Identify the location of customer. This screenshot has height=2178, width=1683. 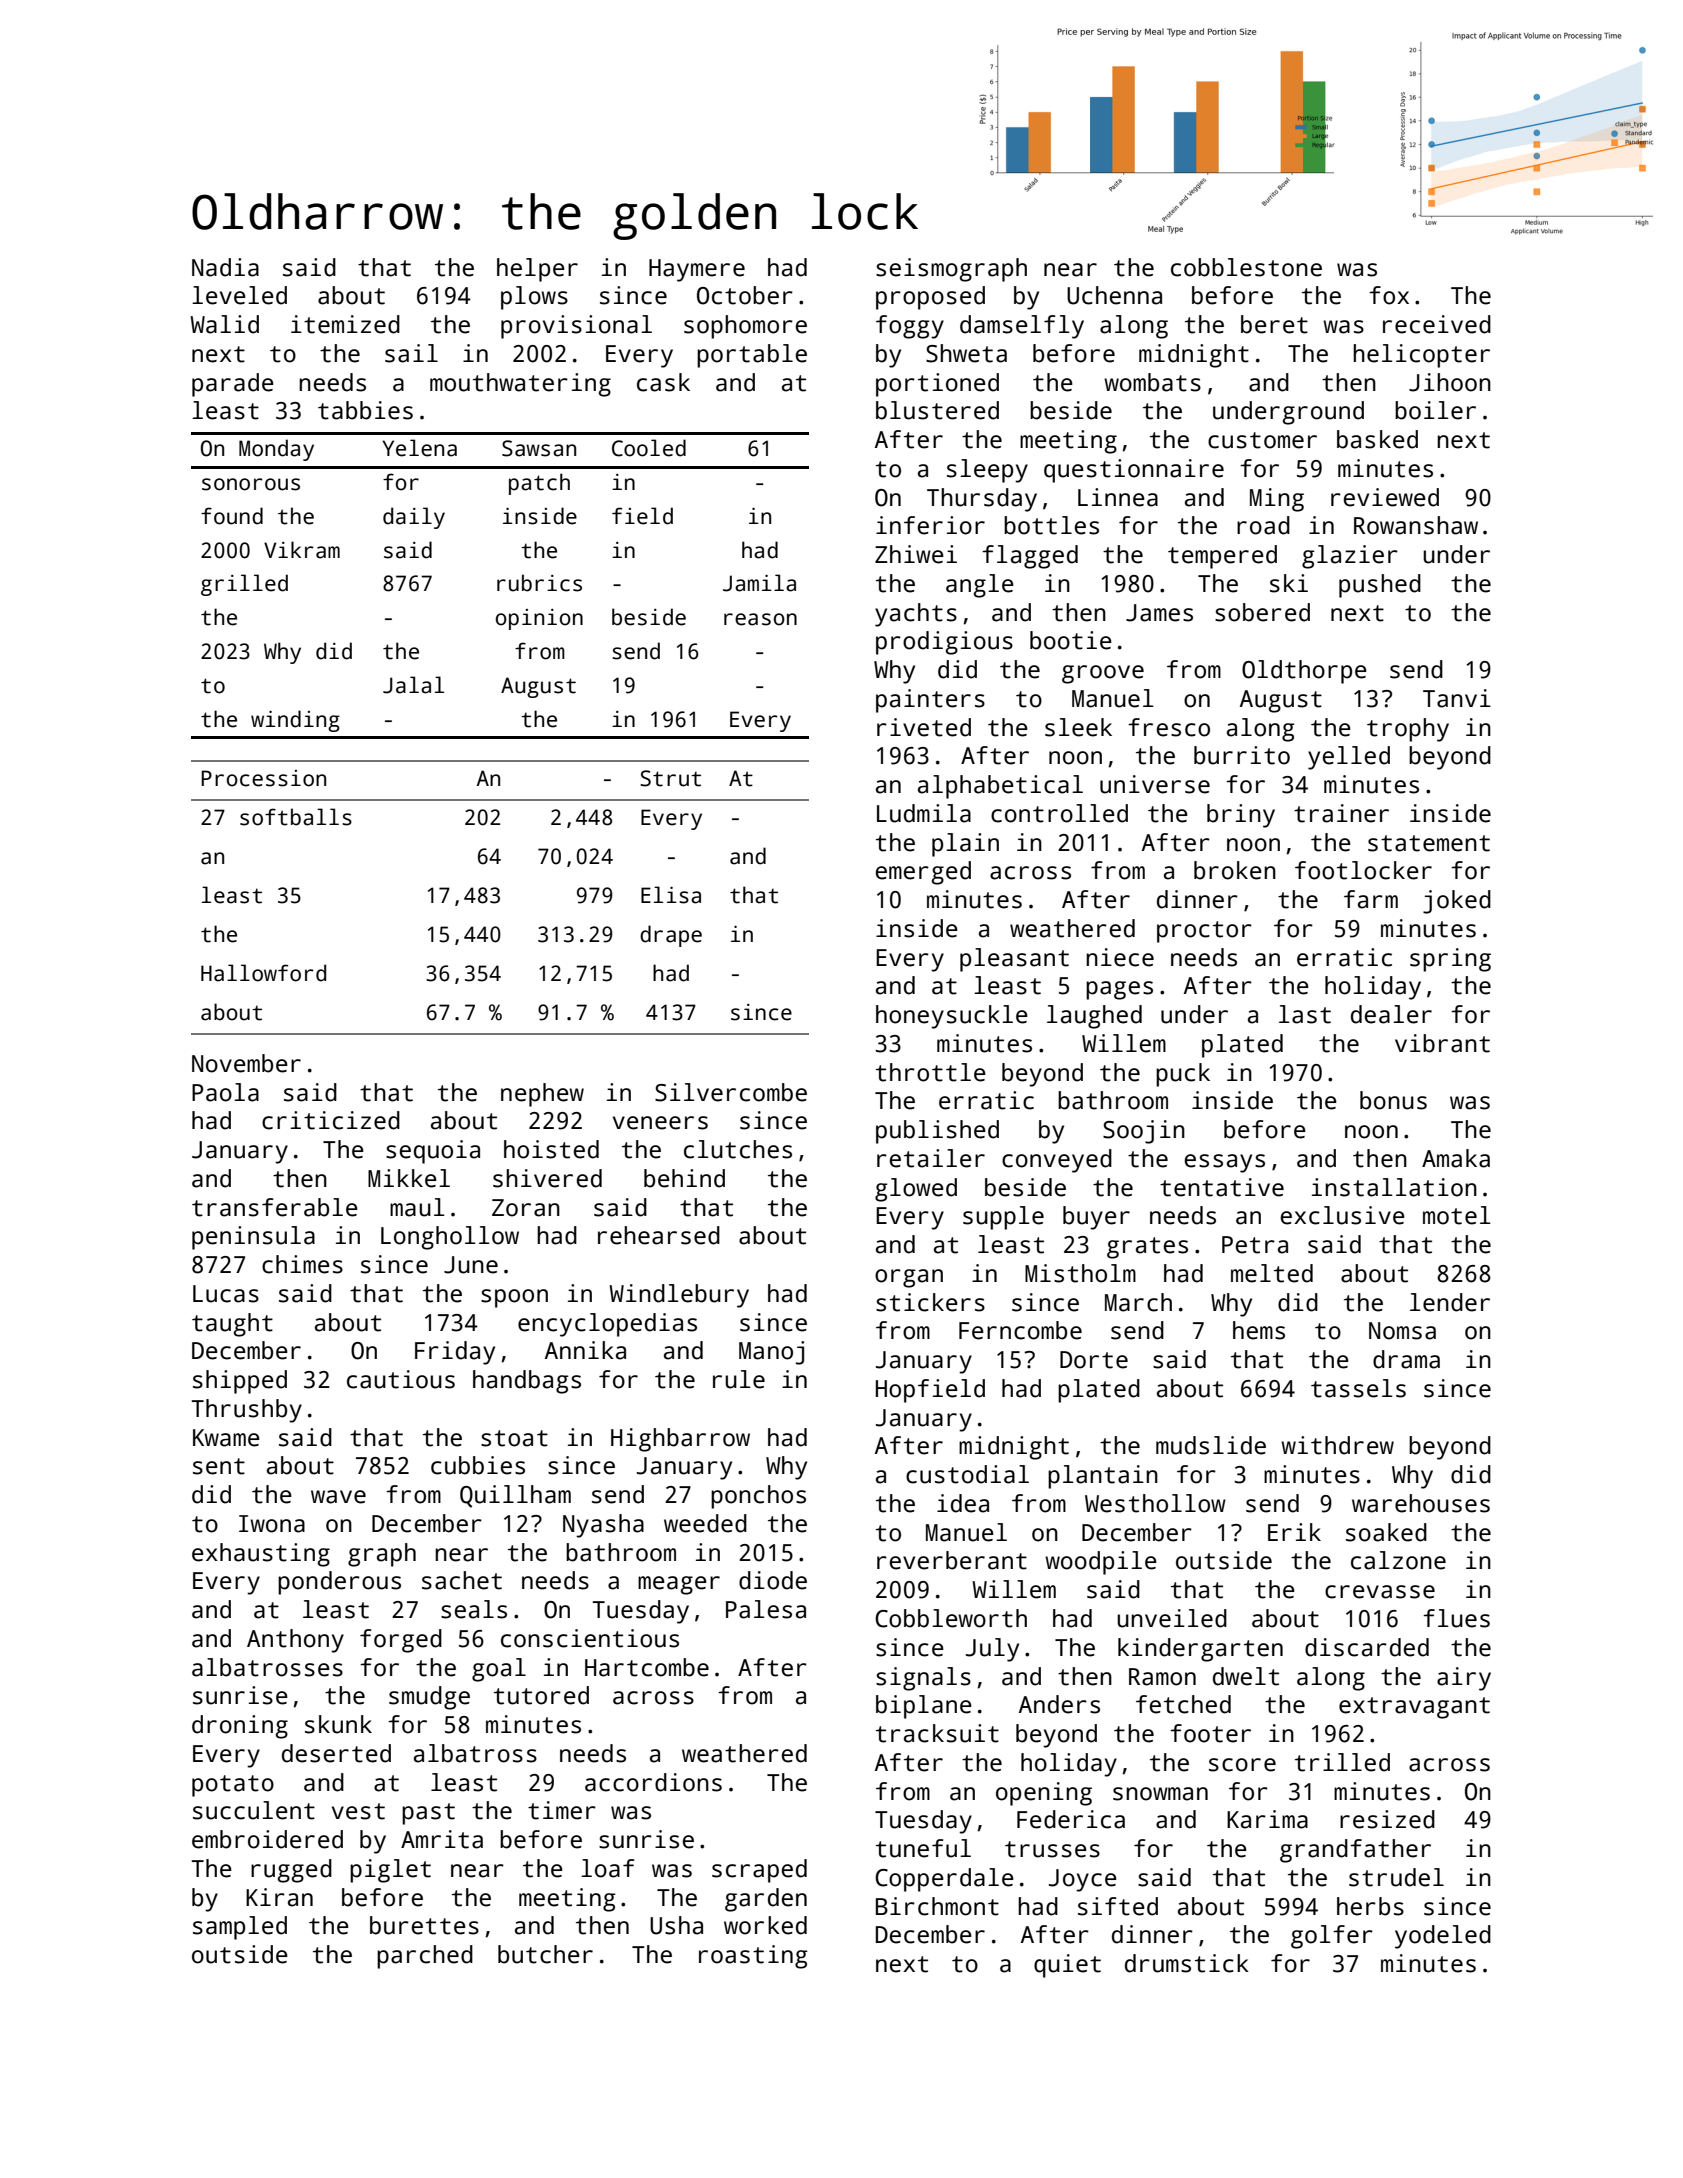
(1262, 440).
